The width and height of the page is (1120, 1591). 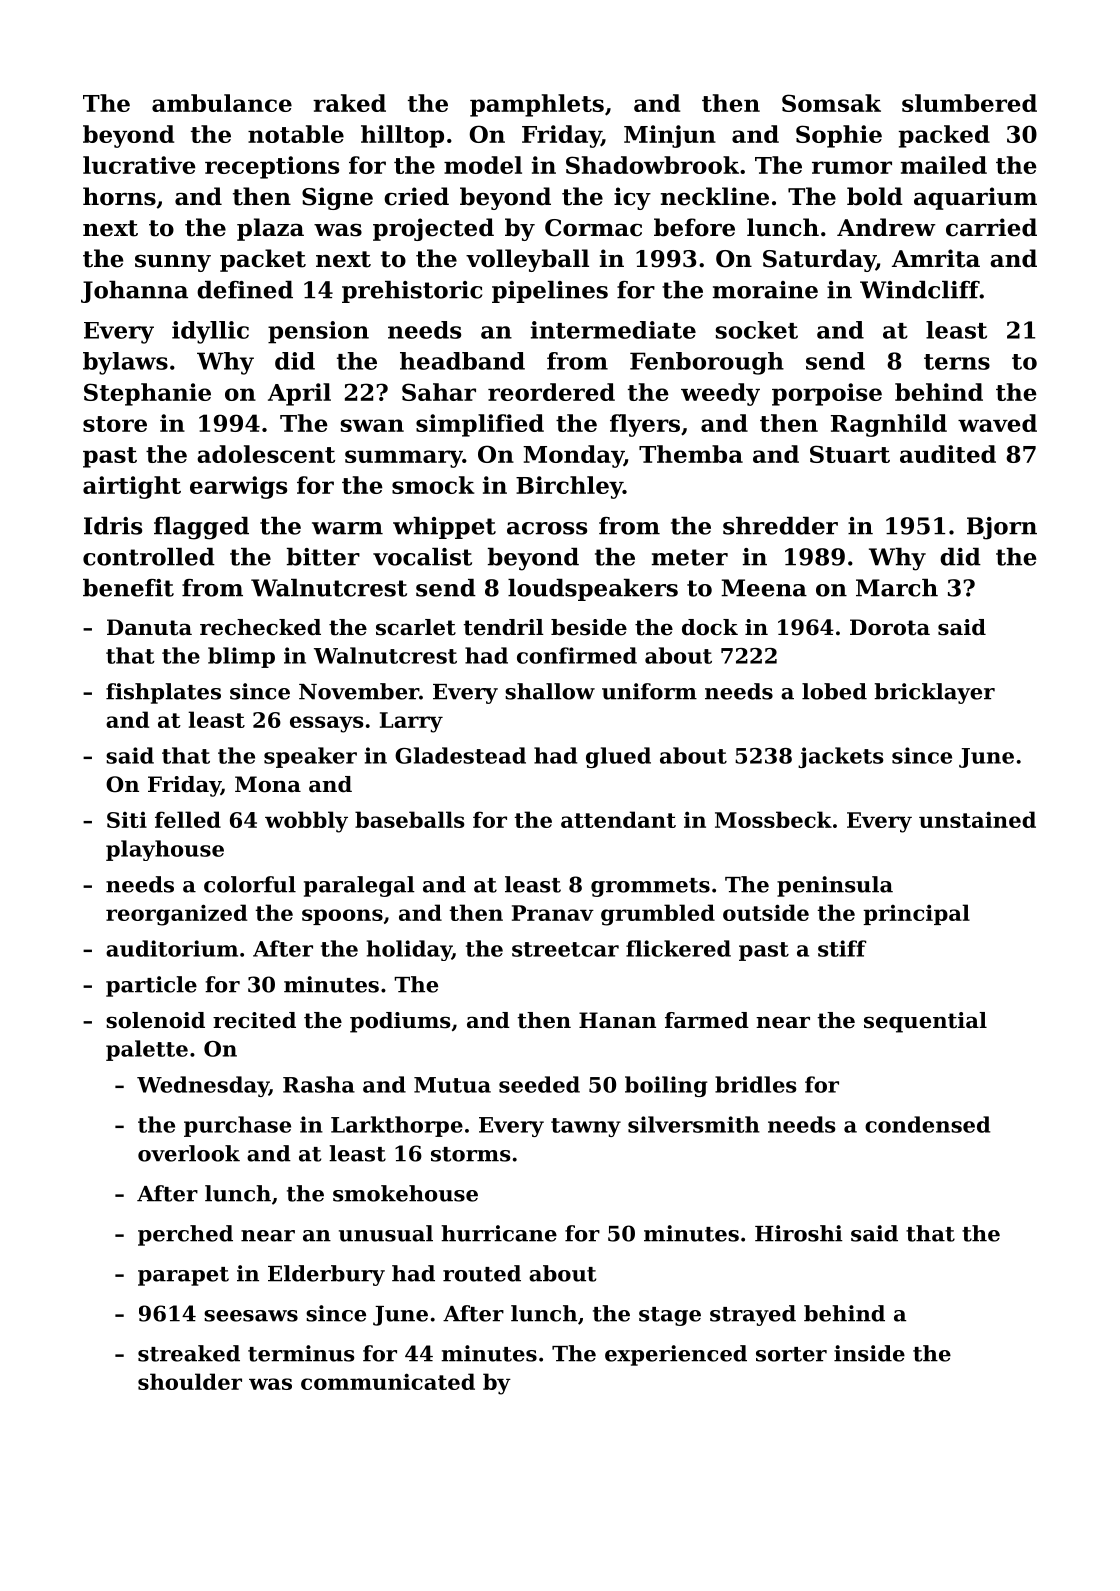 I want to click on raked, so click(x=349, y=103).
